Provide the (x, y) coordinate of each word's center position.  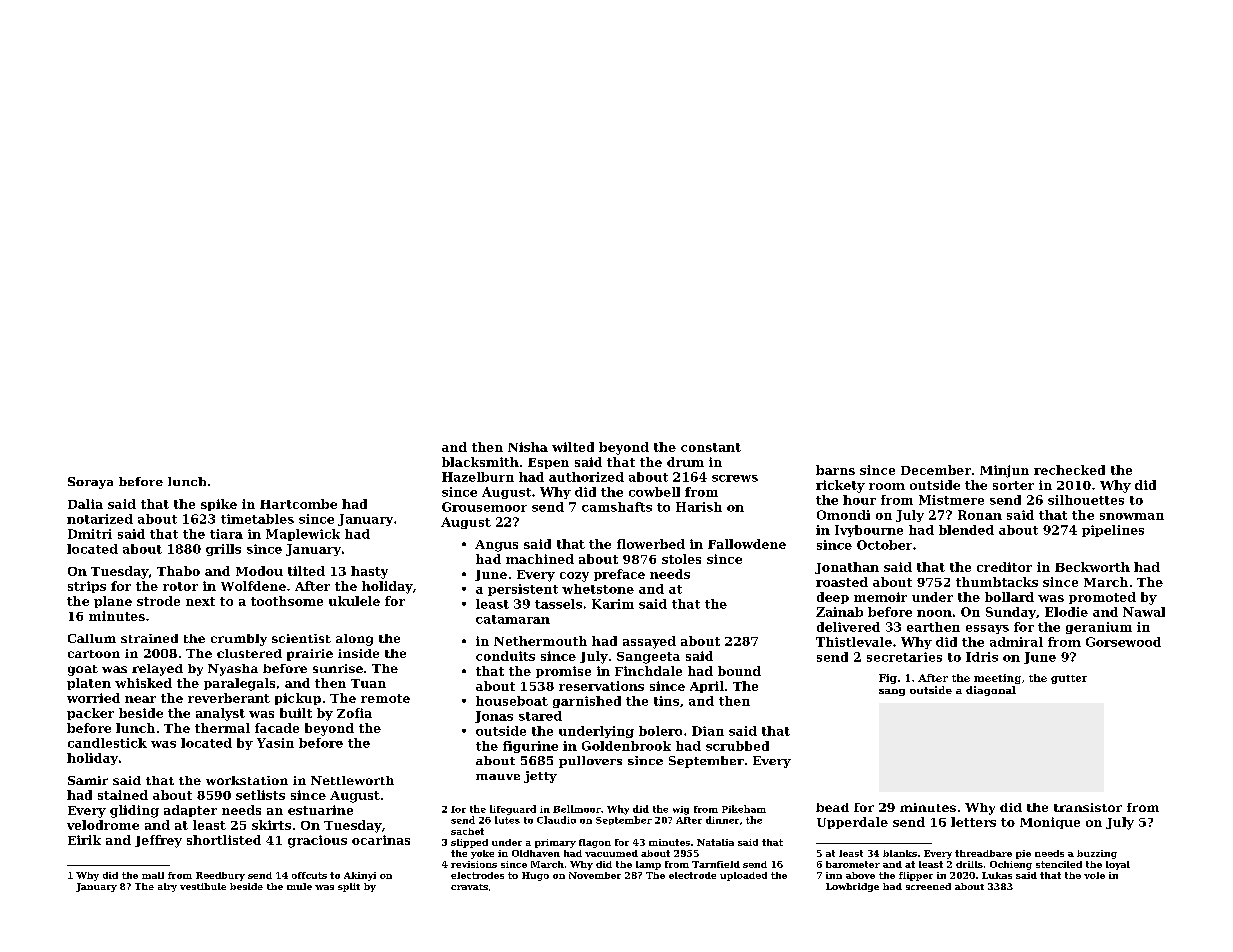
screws (735, 478)
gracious (317, 841)
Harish (699, 507)
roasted (842, 582)
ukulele (354, 601)
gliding (134, 811)
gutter (1069, 679)
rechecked (1069, 470)
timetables (257, 519)
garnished (587, 702)
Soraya (90, 483)
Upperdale (852, 823)
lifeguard (513, 810)
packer (90, 714)
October (884, 545)
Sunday (1011, 613)
